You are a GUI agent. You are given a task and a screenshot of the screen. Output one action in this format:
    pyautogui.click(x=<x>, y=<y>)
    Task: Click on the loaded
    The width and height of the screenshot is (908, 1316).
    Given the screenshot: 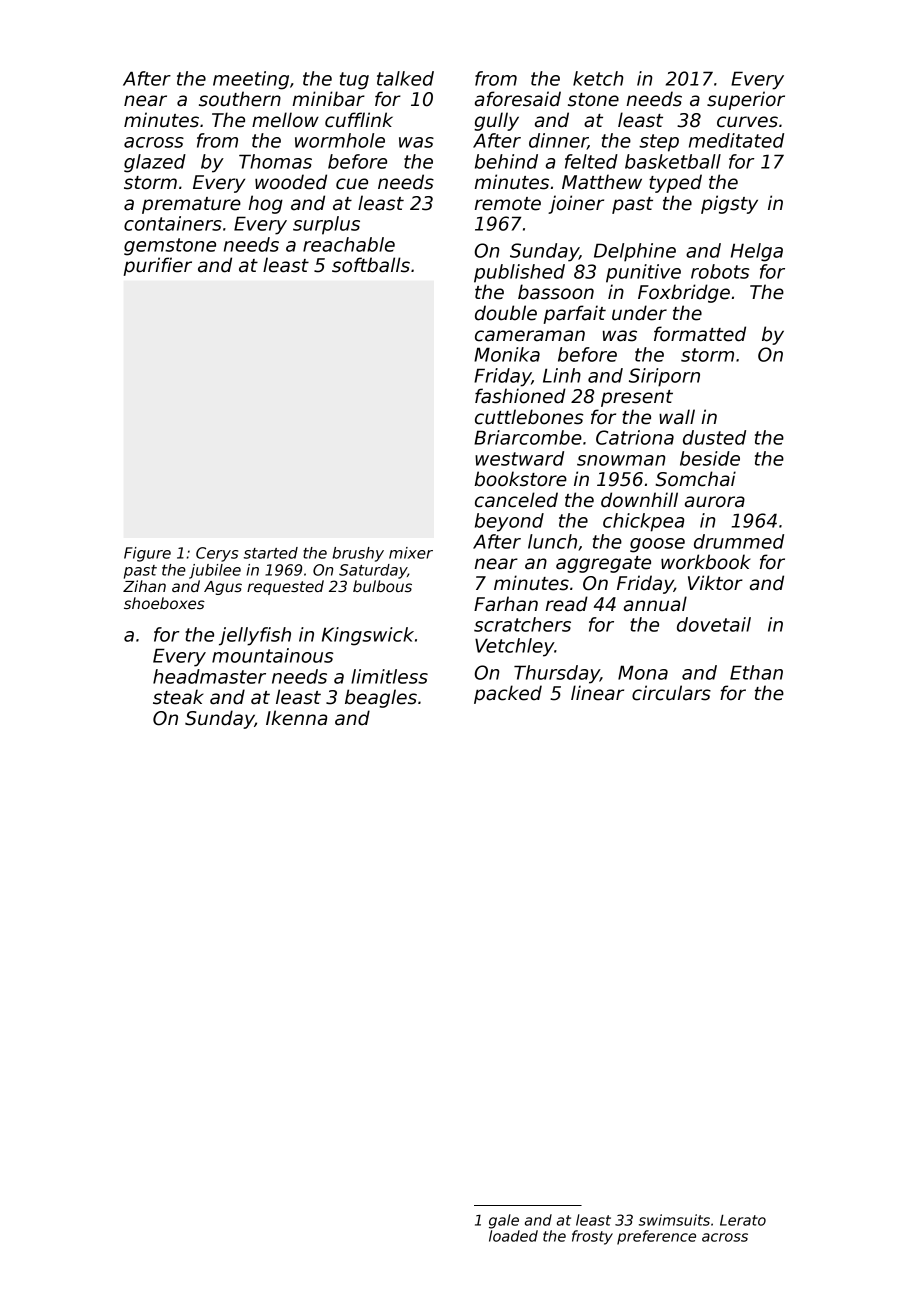 What is the action you would take?
    pyautogui.click(x=513, y=1236)
